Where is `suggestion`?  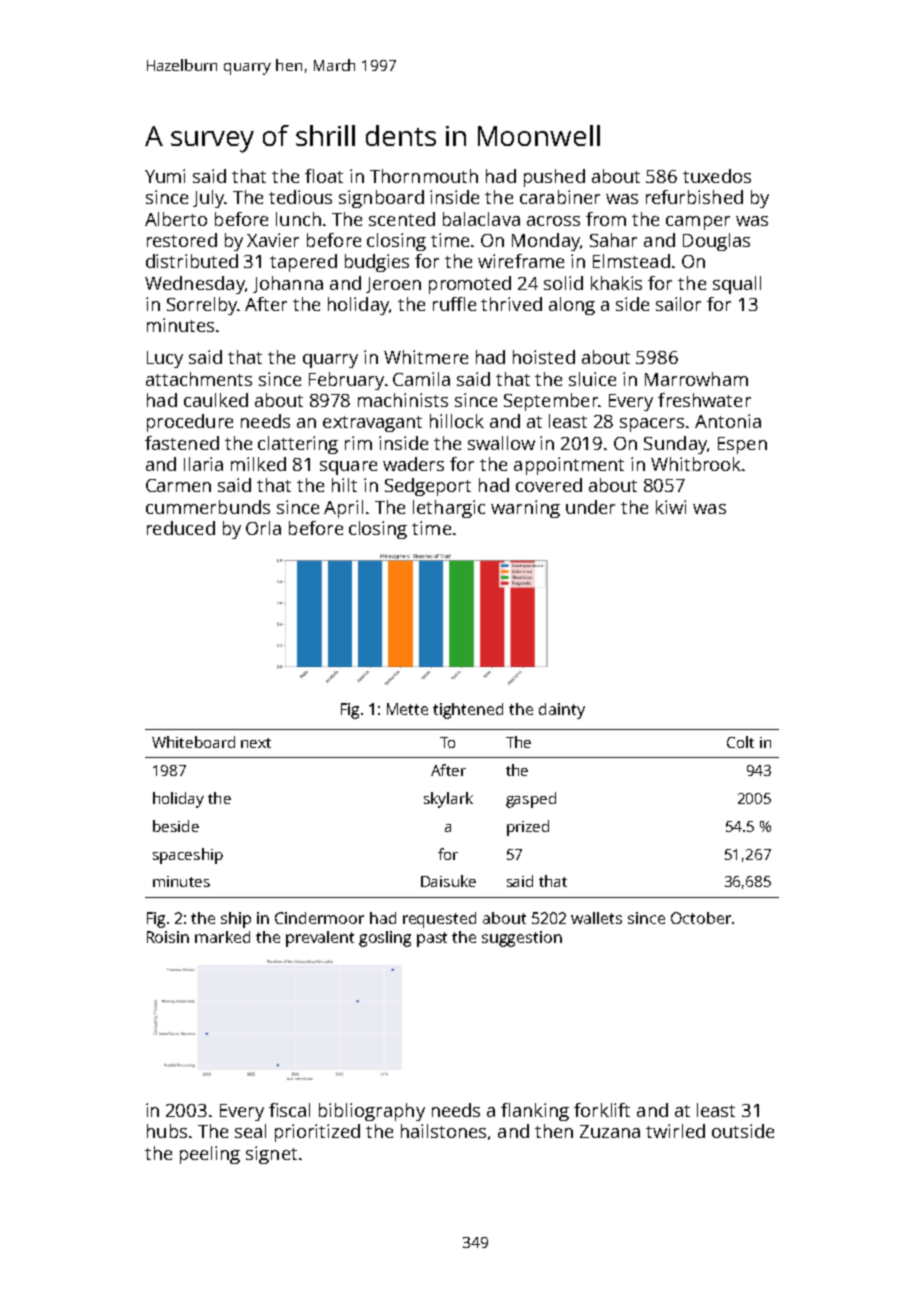 suggestion is located at coordinates (522, 939).
